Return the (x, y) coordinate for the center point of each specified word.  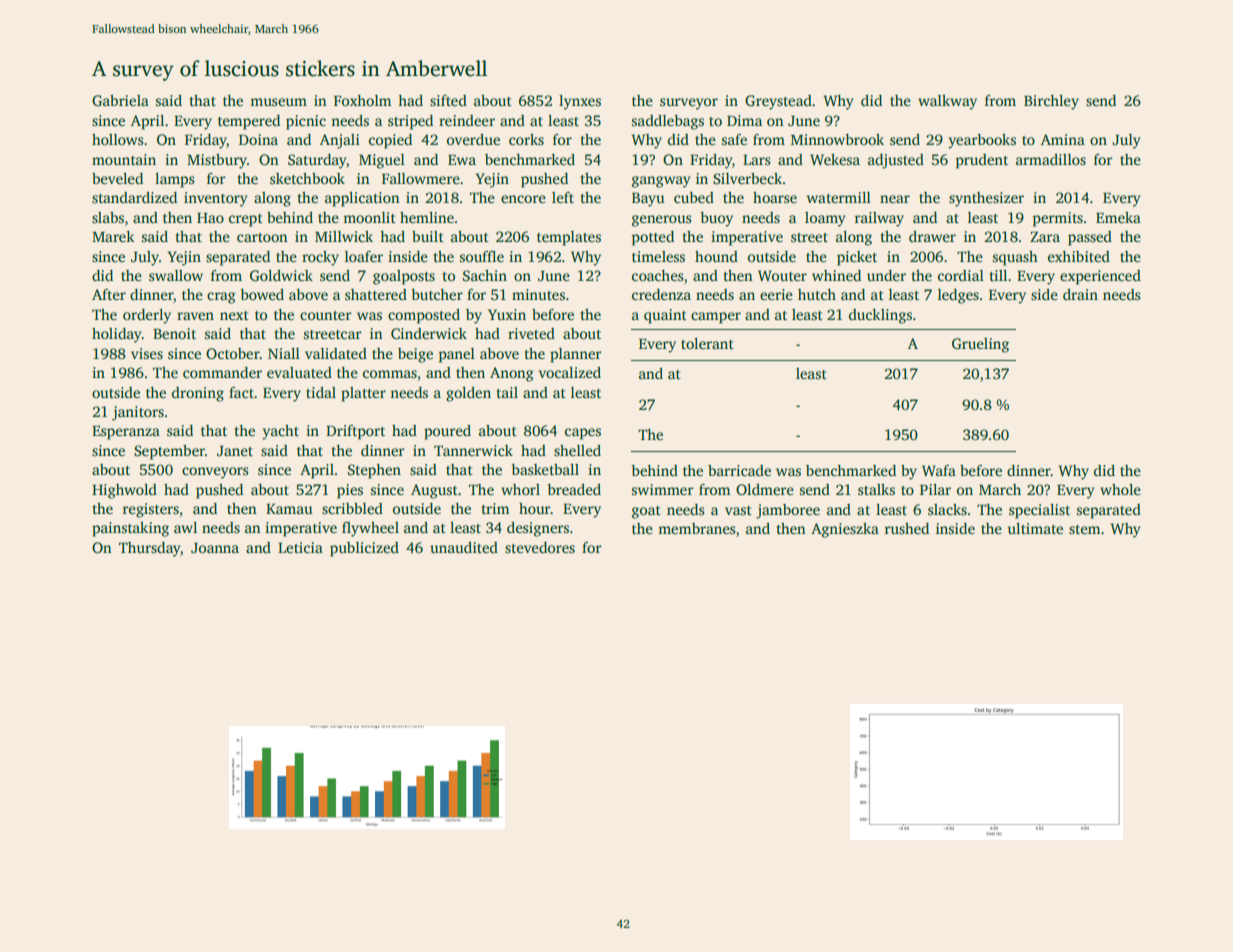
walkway (947, 102)
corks (526, 139)
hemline (427, 217)
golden (468, 394)
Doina (258, 139)
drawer (932, 236)
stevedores (540, 547)
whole (1120, 489)
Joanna (215, 548)
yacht (280, 432)
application (362, 199)
